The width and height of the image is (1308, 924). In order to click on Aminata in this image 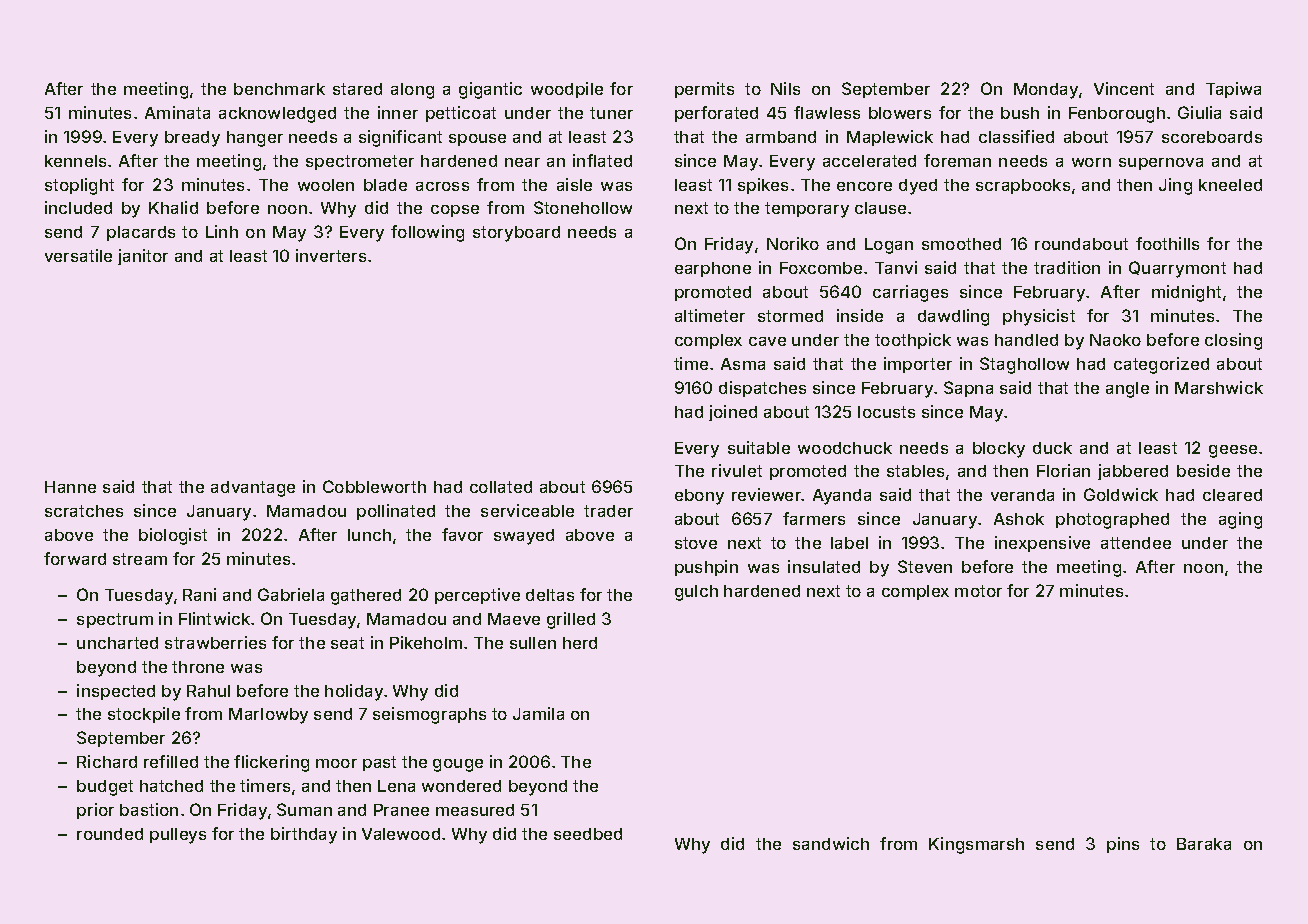, I will do `click(177, 112)`.
